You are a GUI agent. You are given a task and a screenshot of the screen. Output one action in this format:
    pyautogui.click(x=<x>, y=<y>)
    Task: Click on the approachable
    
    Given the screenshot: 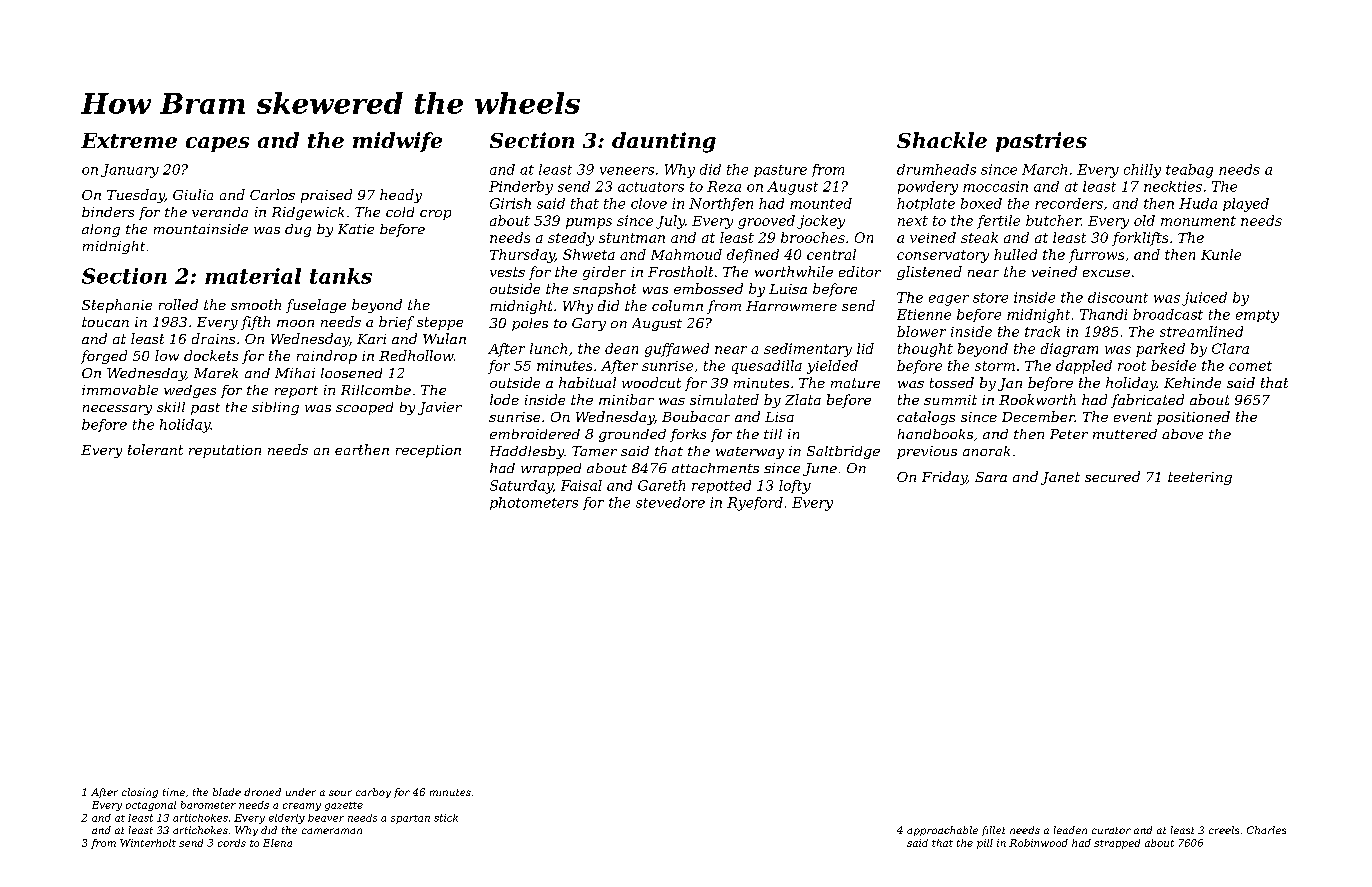 What is the action you would take?
    pyautogui.click(x=942, y=831)
